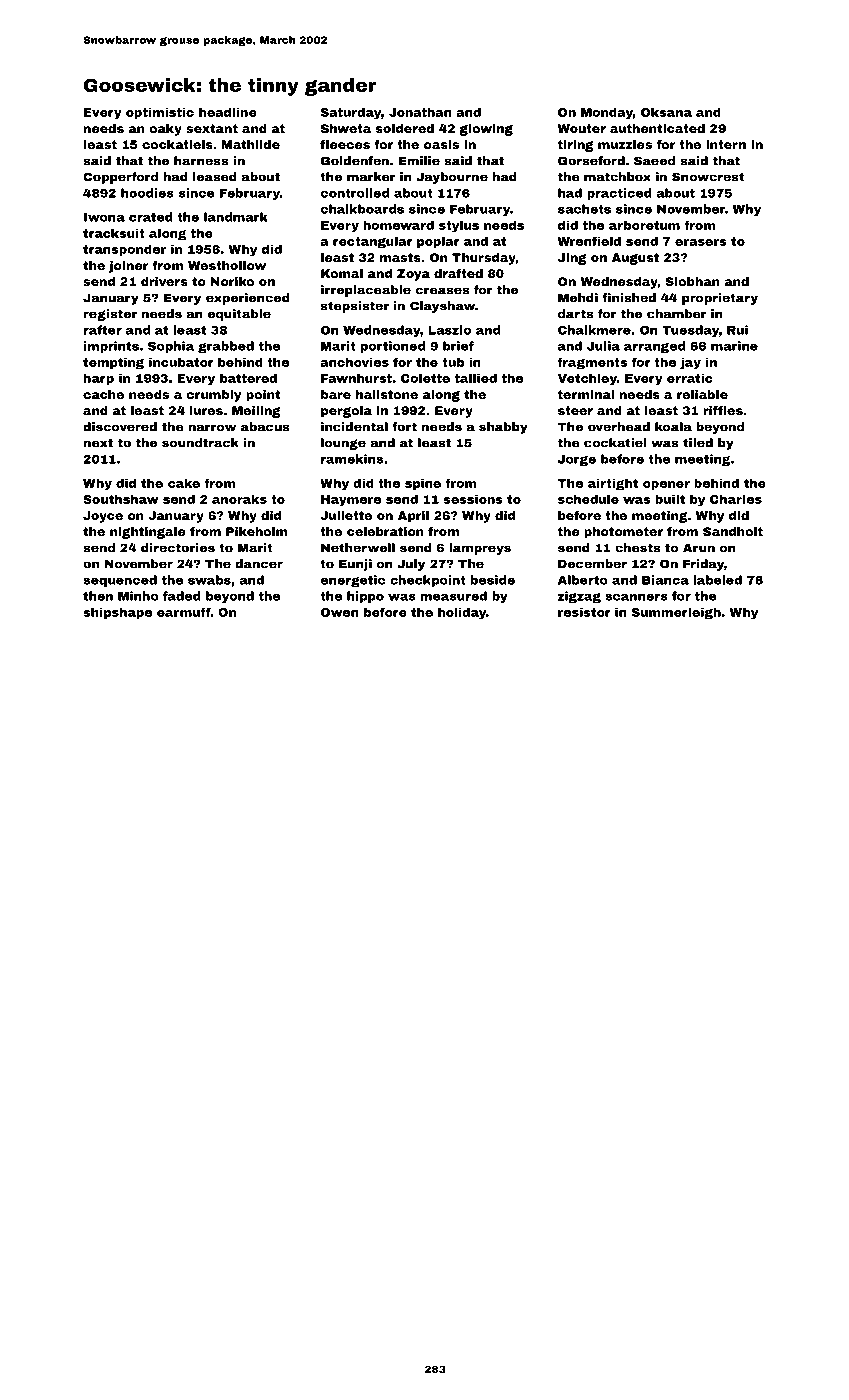  I want to click on cake, so click(184, 483).
